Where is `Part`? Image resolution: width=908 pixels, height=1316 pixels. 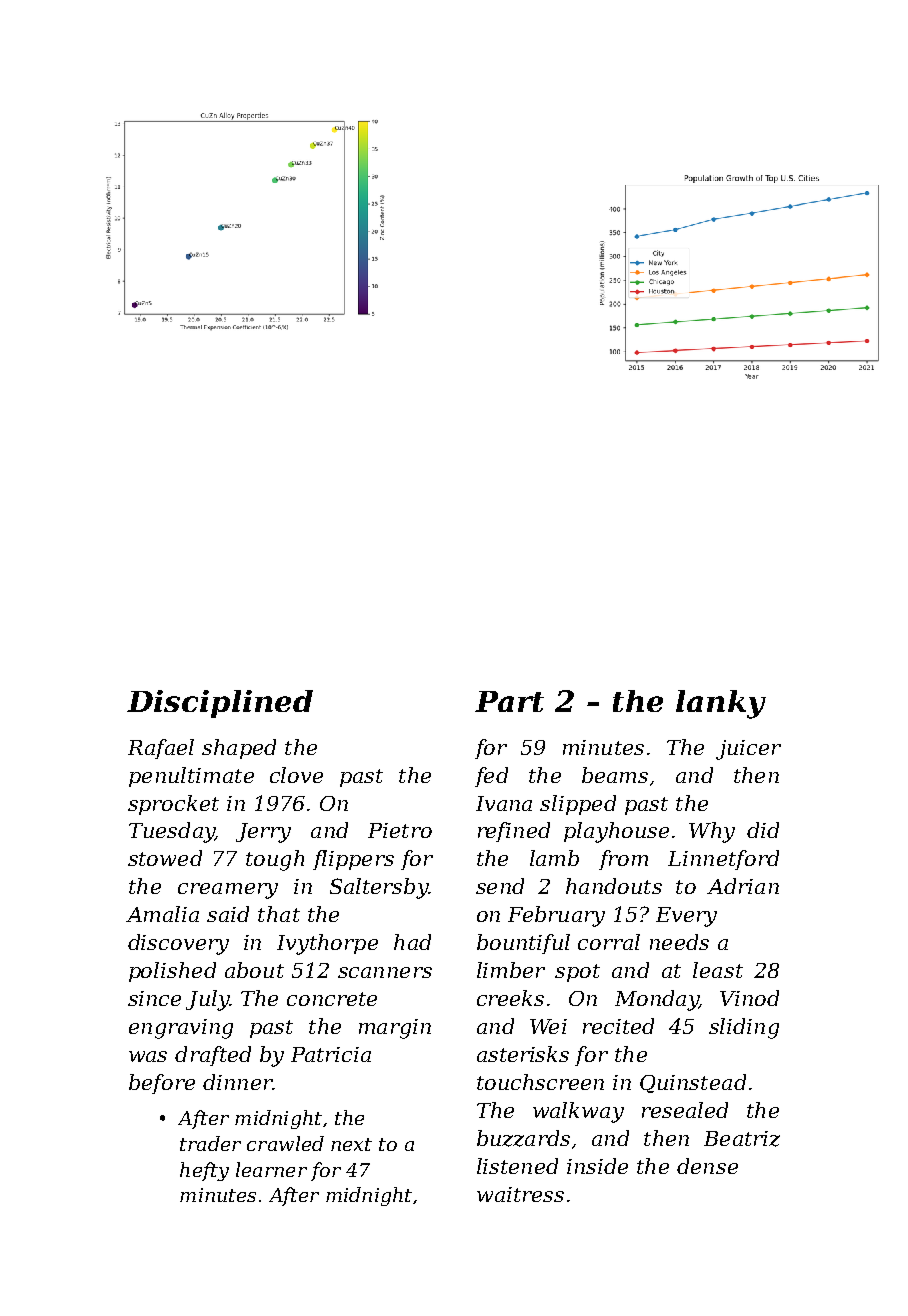
Part is located at coordinates (509, 701).
